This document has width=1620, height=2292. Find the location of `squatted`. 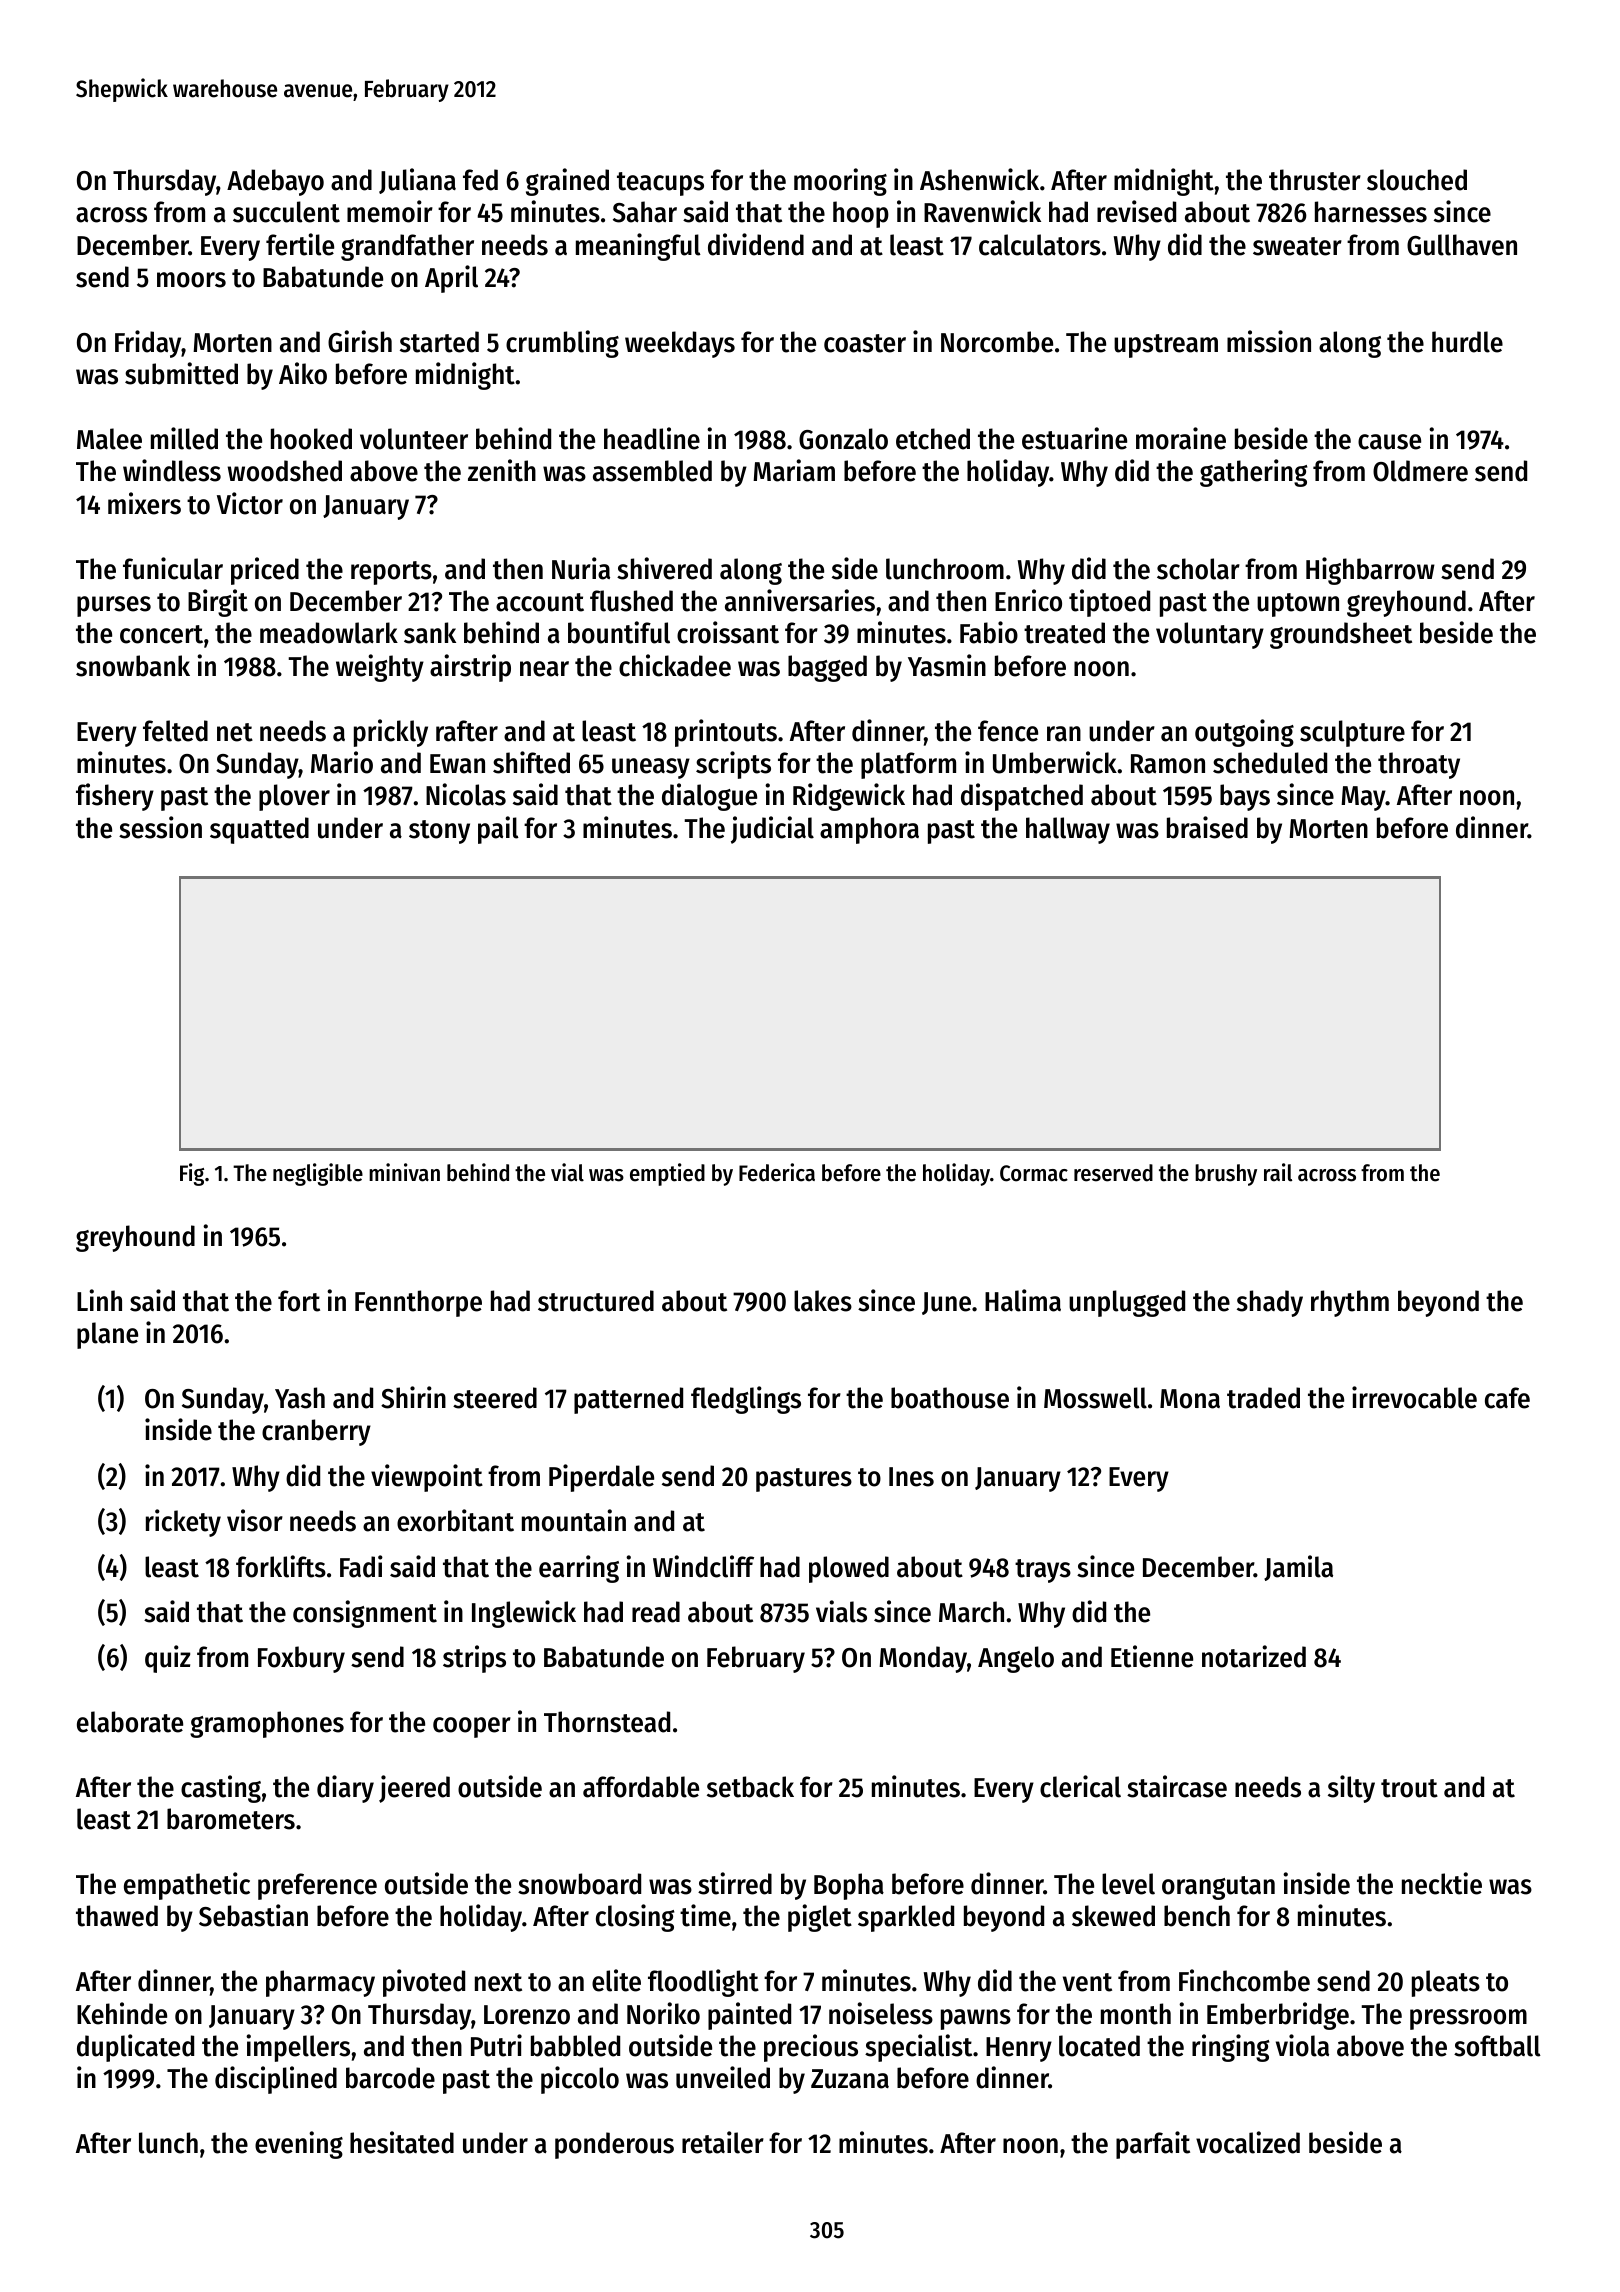

squatted is located at coordinates (259, 830).
